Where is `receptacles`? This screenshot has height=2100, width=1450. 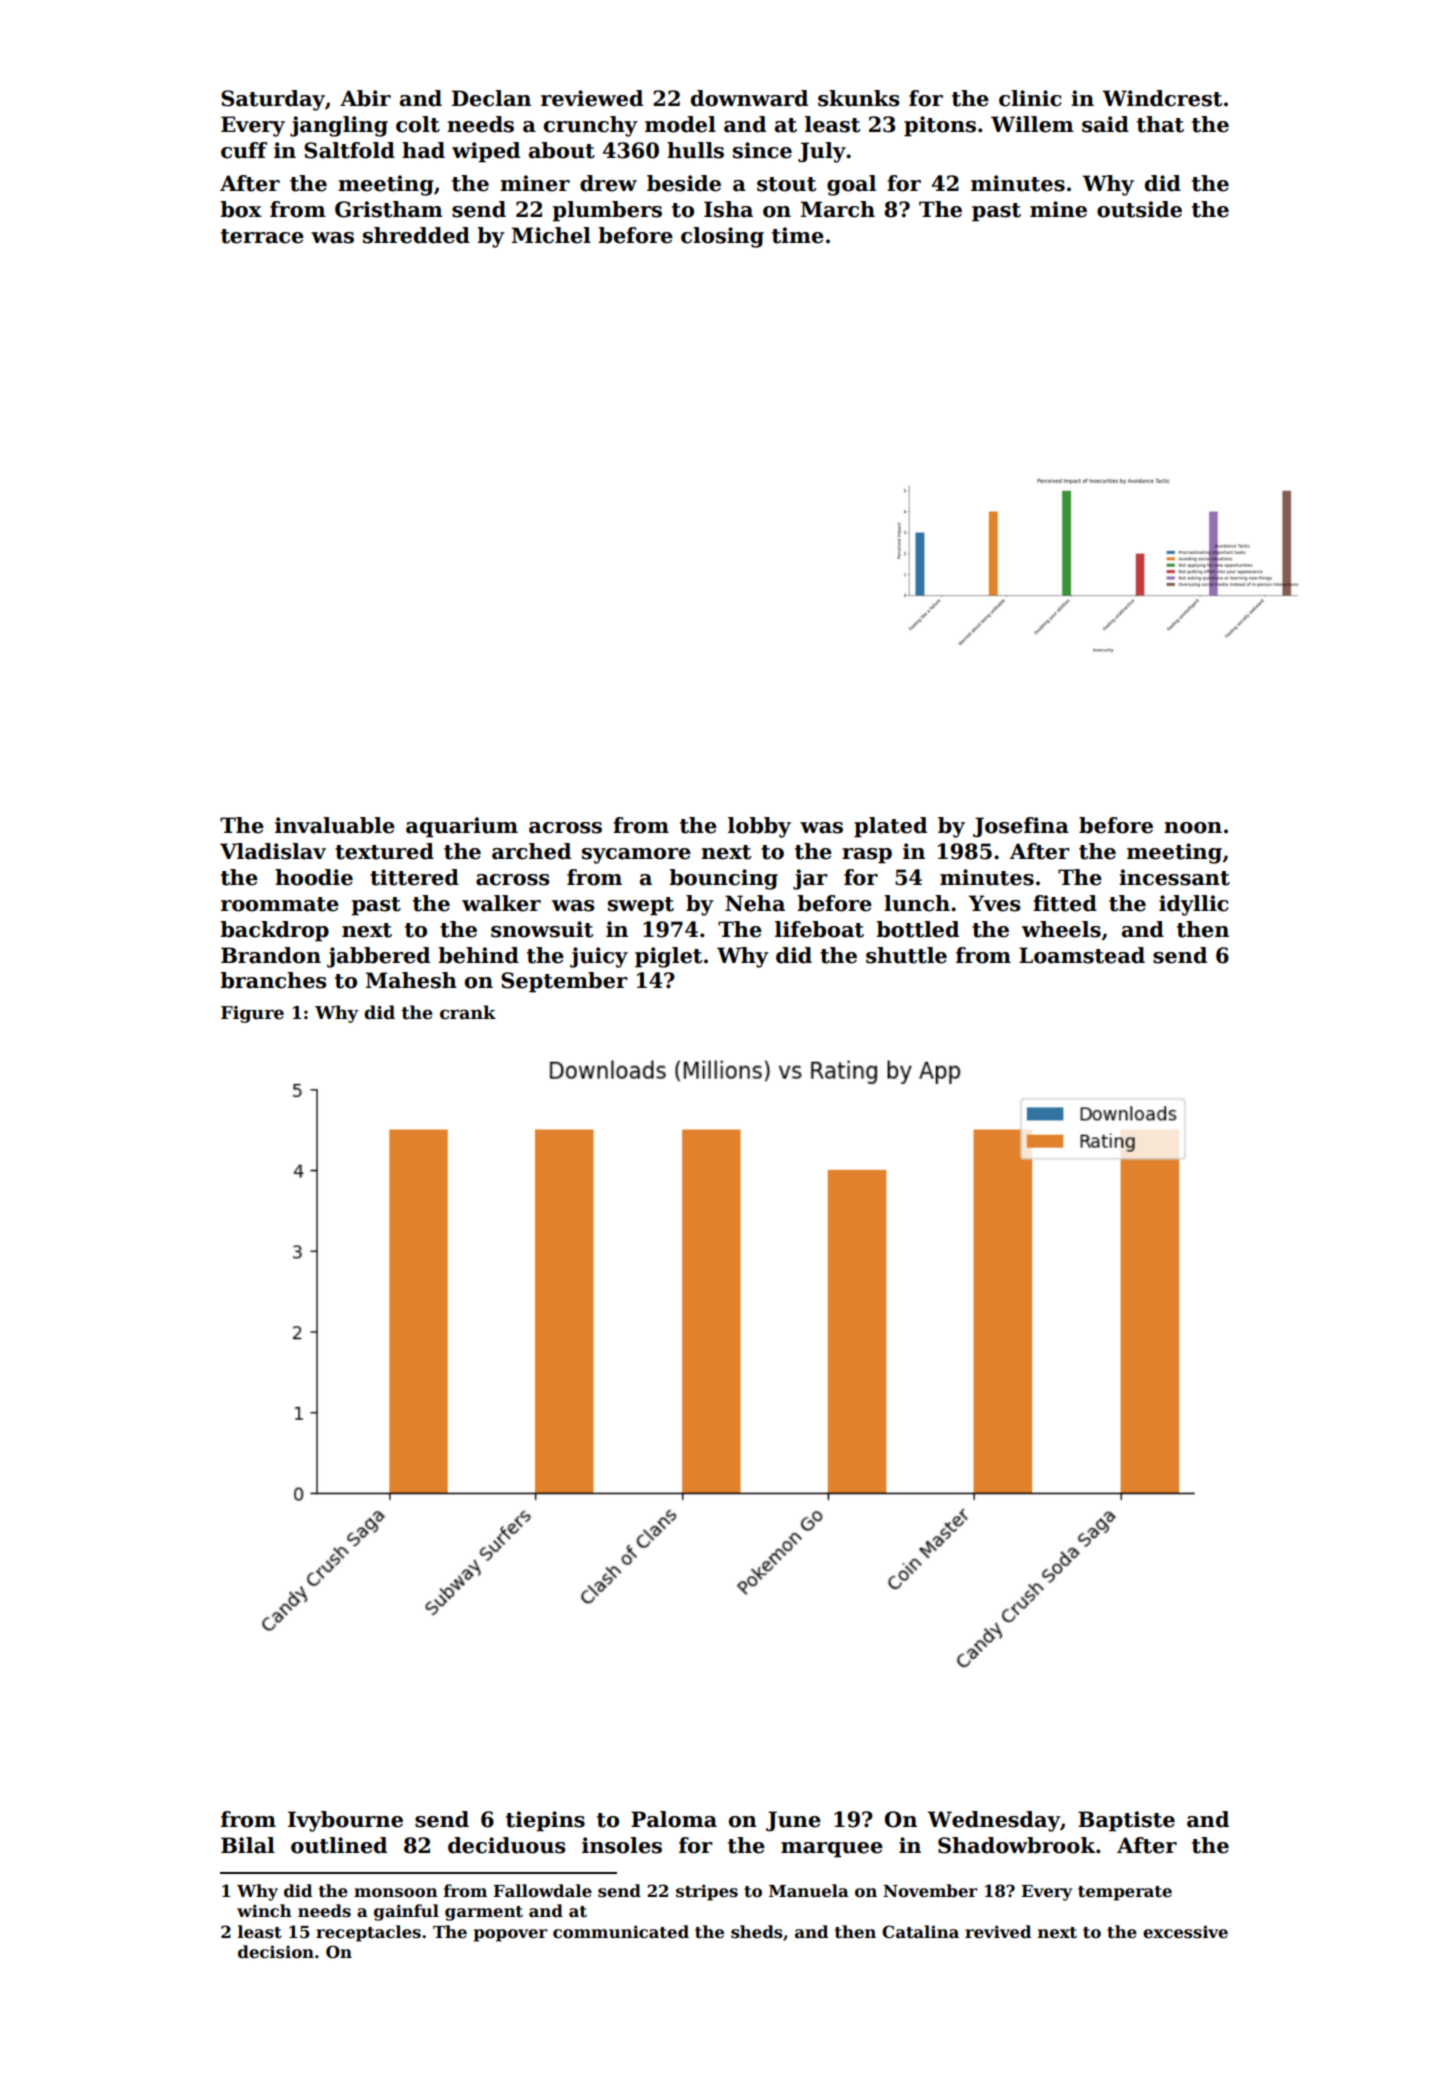
receptacles is located at coordinates (368, 1933).
